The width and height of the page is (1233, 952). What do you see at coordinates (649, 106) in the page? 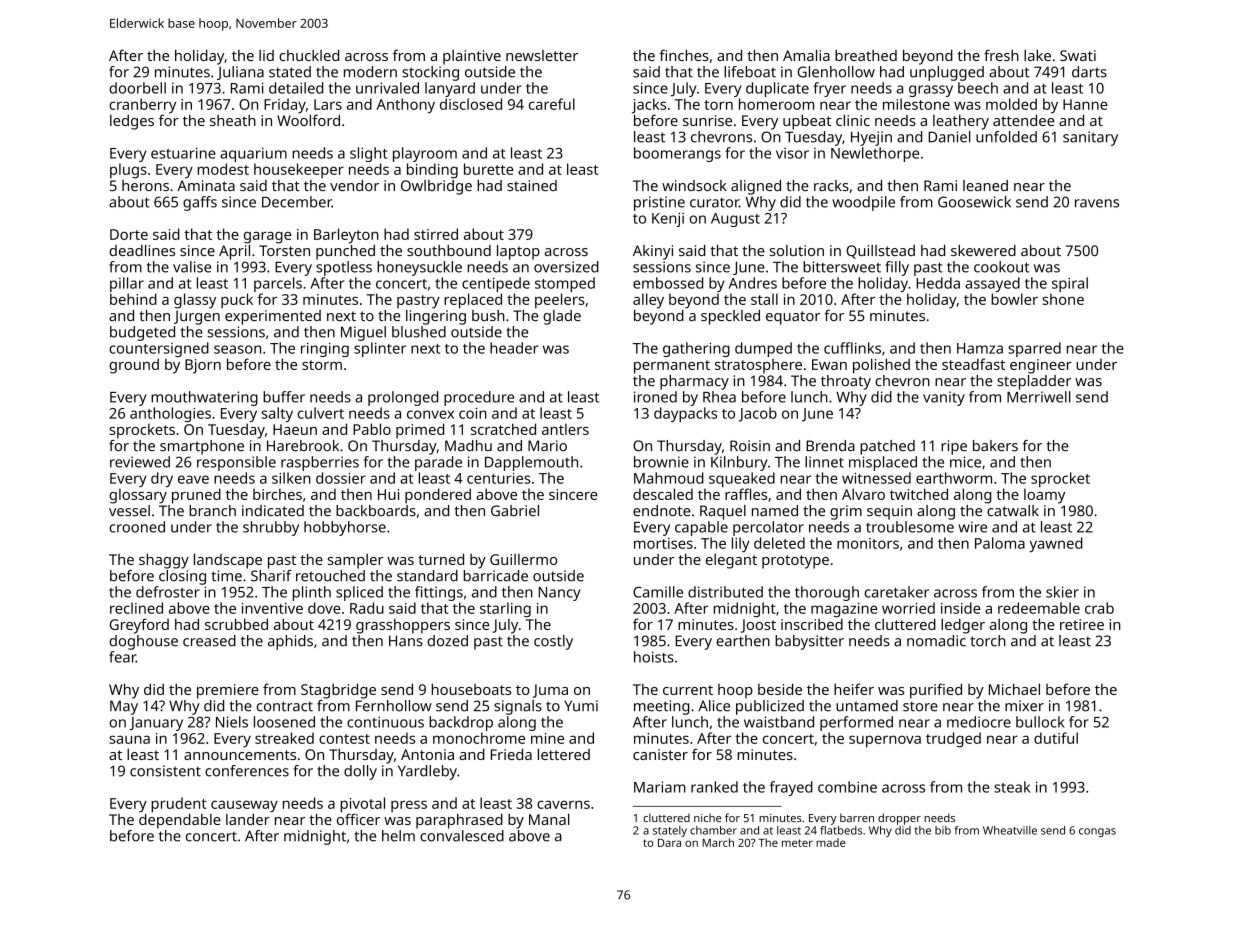
I see `jacks` at bounding box center [649, 106].
